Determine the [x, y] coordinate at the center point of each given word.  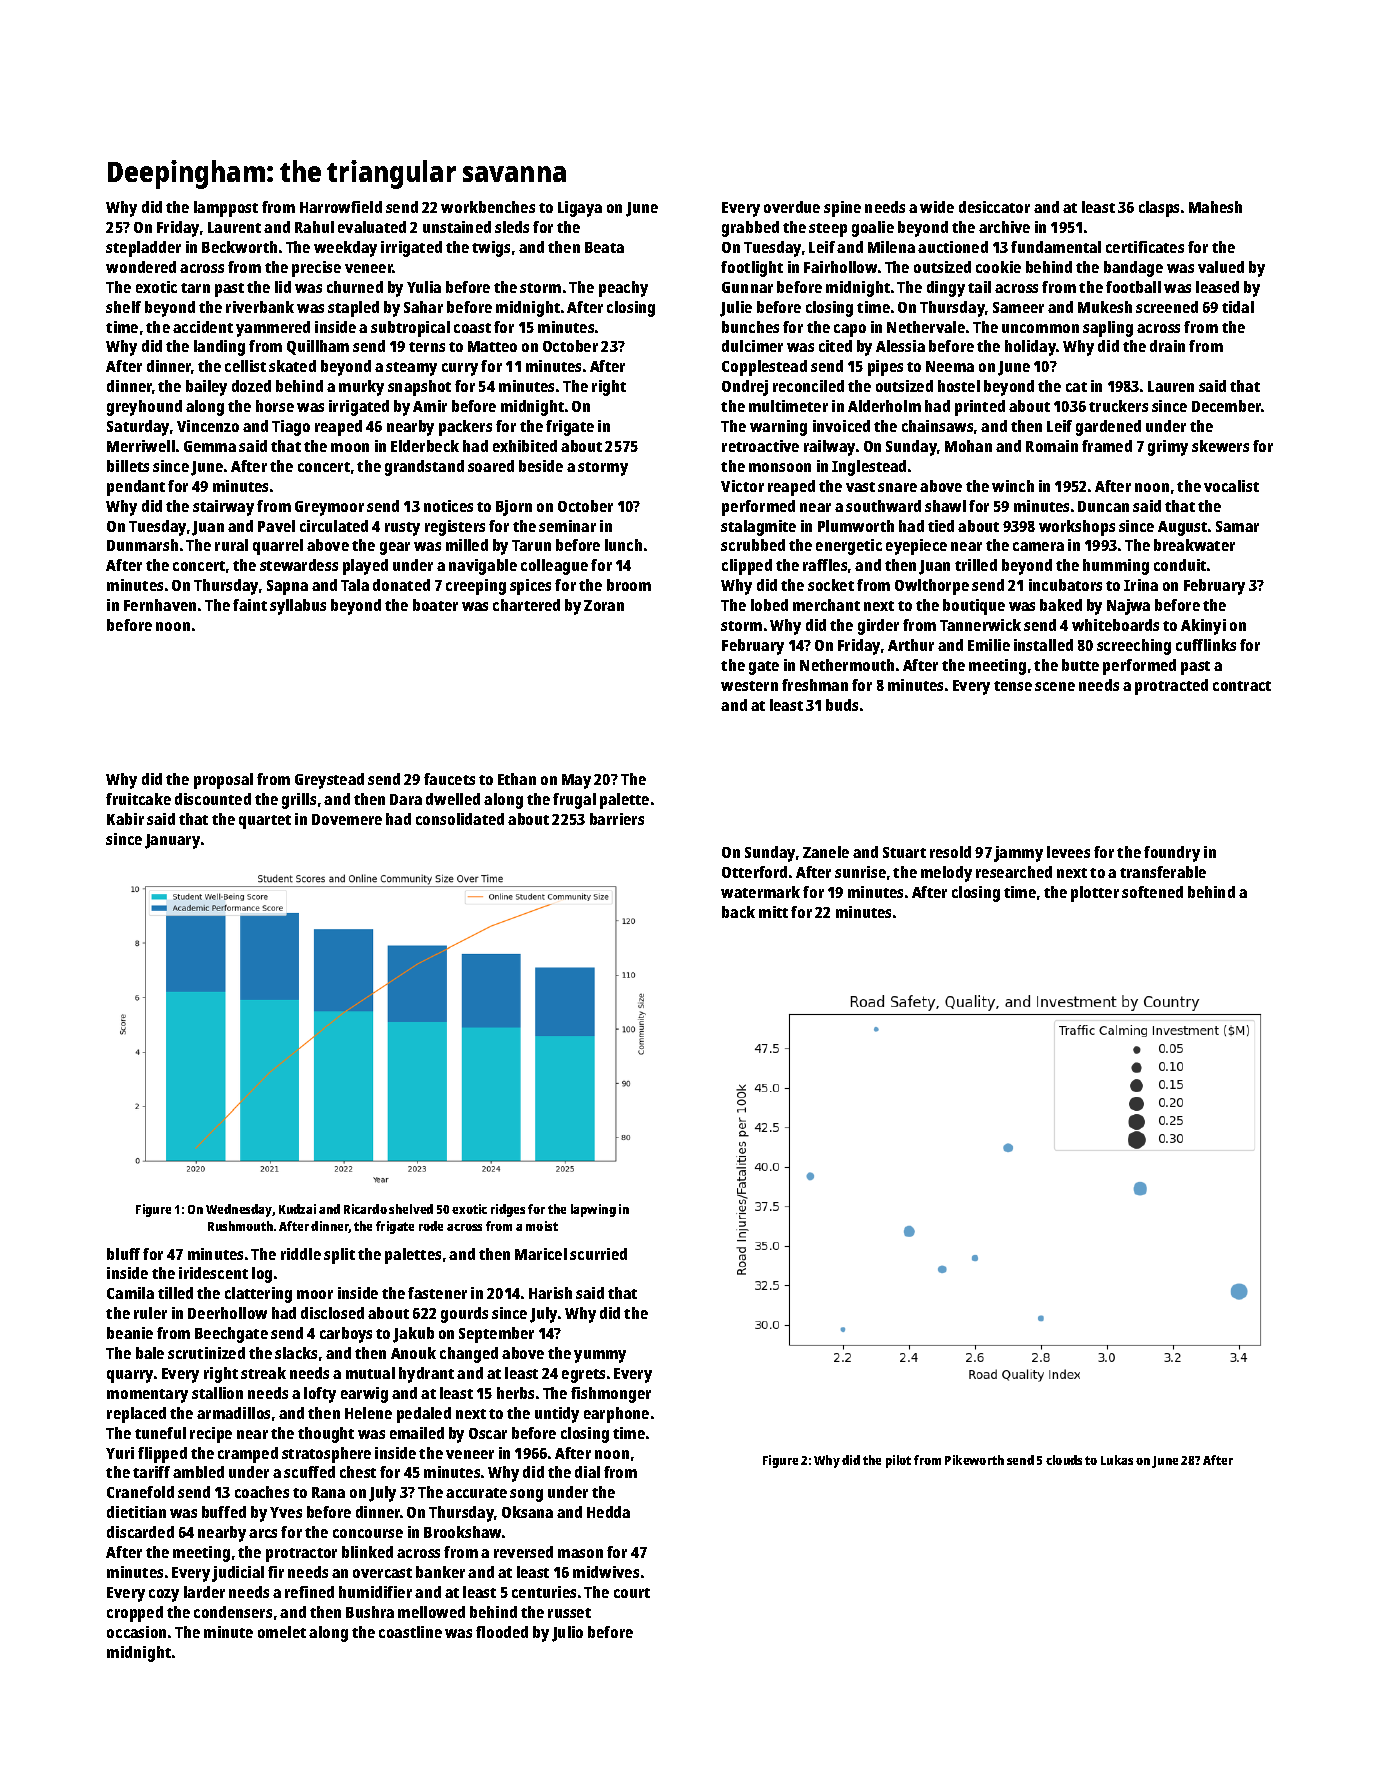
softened [1152, 892]
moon [350, 447]
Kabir [125, 819]
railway [829, 448]
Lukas [1117, 1460]
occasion [136, 1632]
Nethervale [926, 327]
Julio [567, 1634]
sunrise [860, 872]
